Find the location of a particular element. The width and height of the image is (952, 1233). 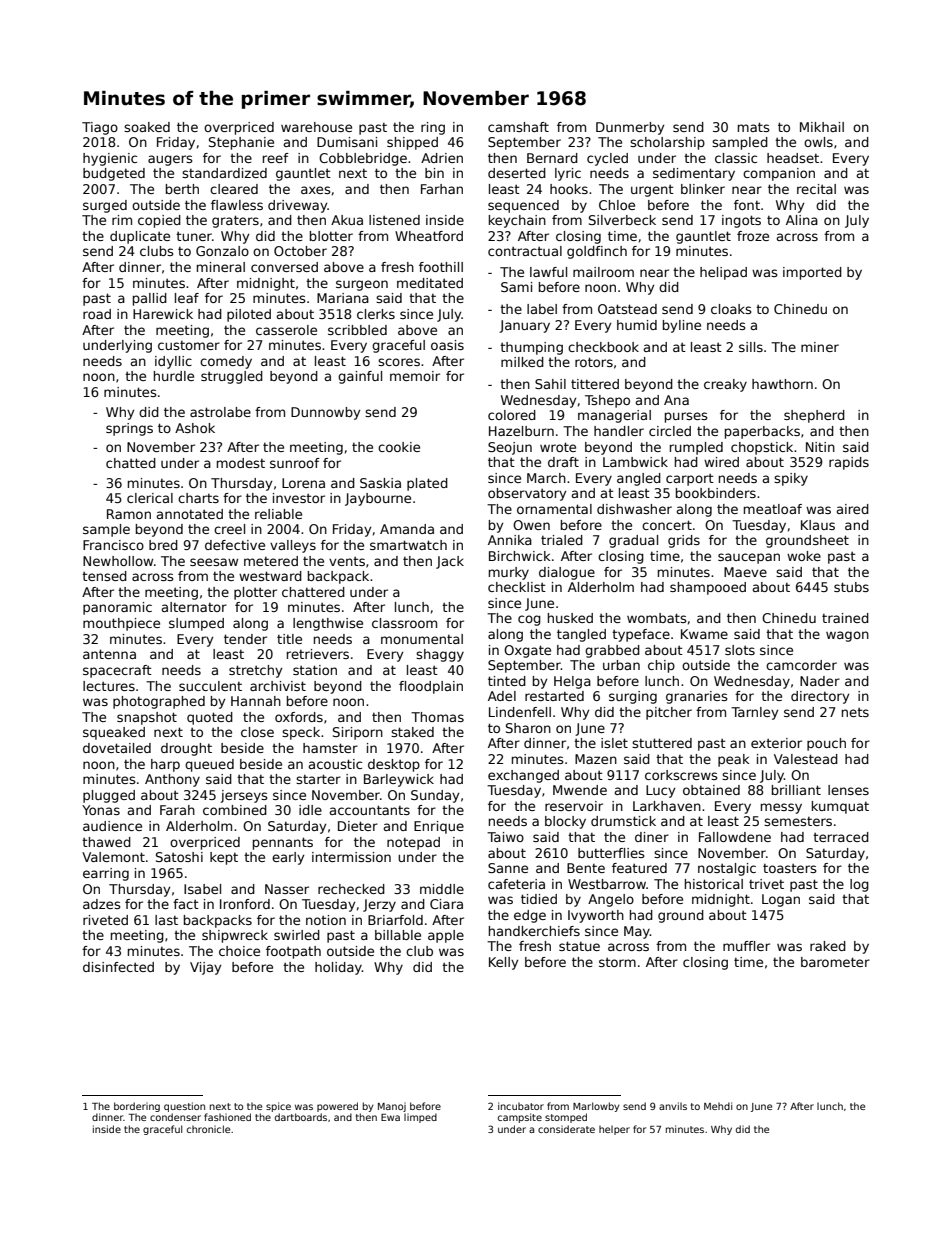

Mehdi is located at coordinates (718, 1106).
